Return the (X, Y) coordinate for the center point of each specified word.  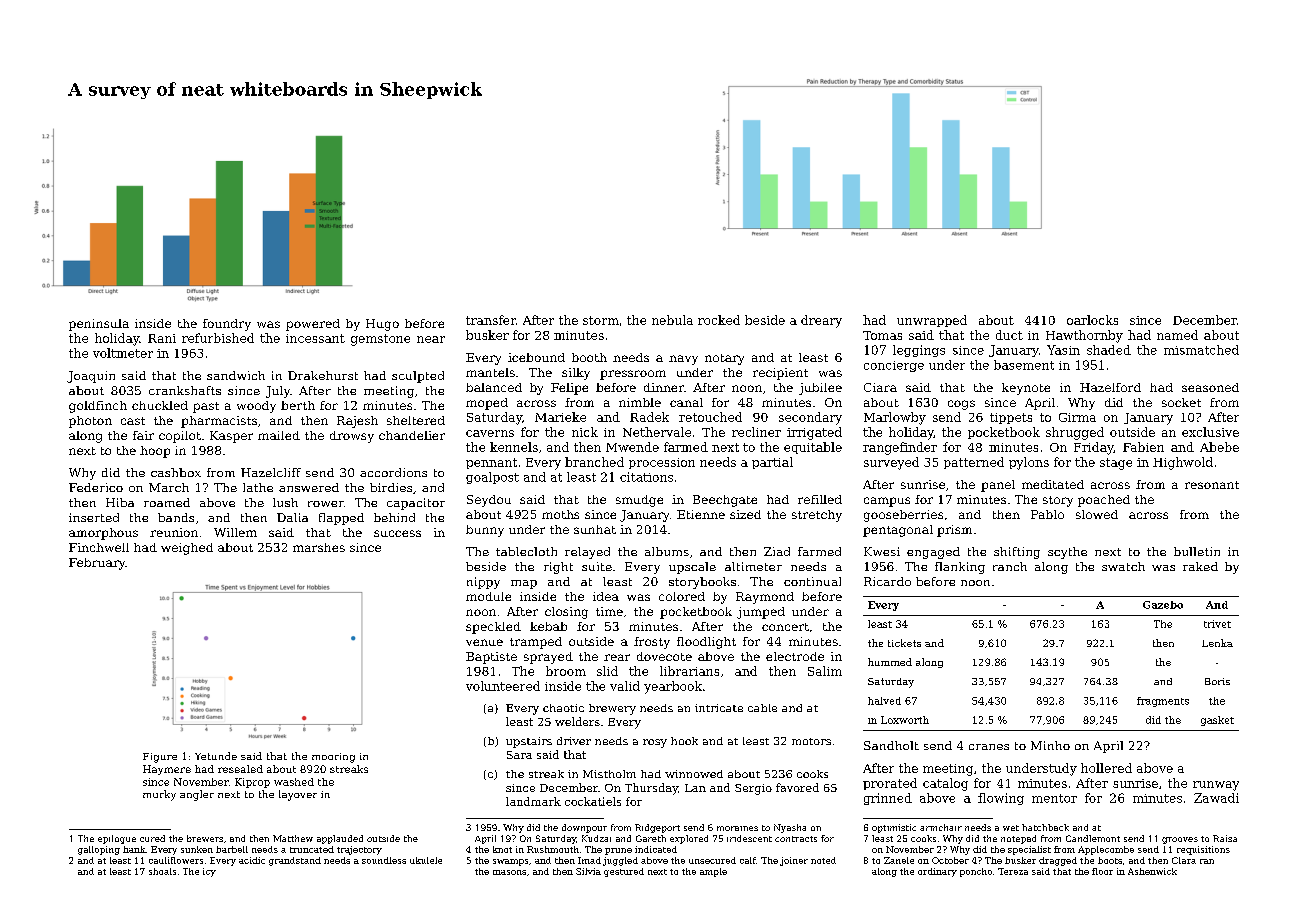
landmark (533, 801)
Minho (1050, 745)
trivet (1217, 624)
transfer (491, 320)
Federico (96, 487)
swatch (1123, 566)
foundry (227, 325)
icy (209, 872)
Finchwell (99, 547)
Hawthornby (1084, 336)
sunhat (595, 529)
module (488, 596)
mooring (333, 758)
